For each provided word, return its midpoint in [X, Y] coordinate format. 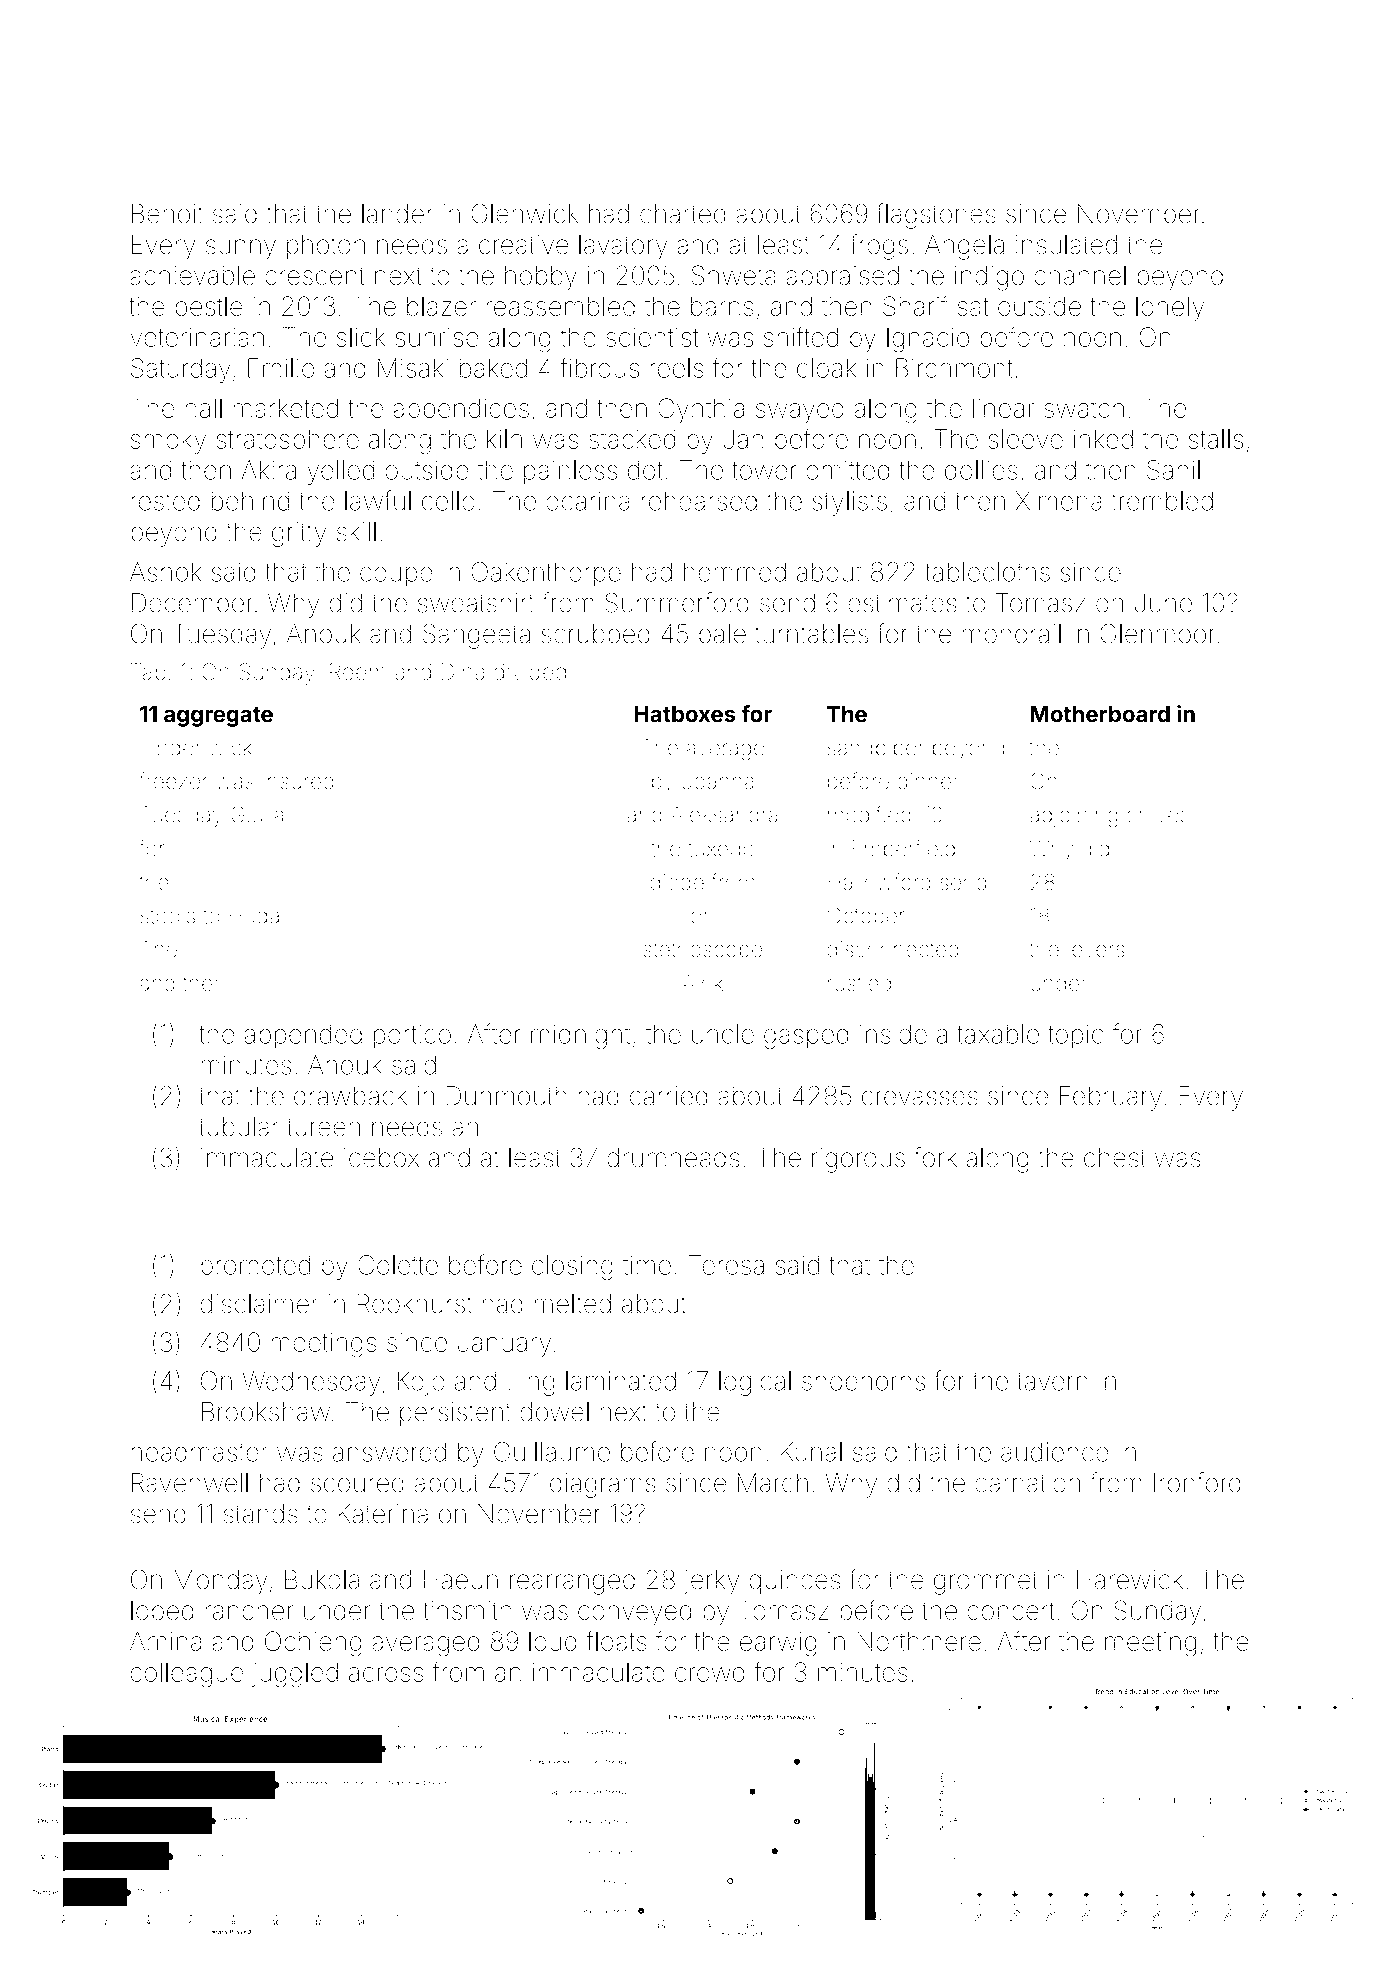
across [386, 1674]
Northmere [919, 1641]
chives [1158, 814]
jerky [711, 1582]
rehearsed [699, 501]
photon [326, 247]
